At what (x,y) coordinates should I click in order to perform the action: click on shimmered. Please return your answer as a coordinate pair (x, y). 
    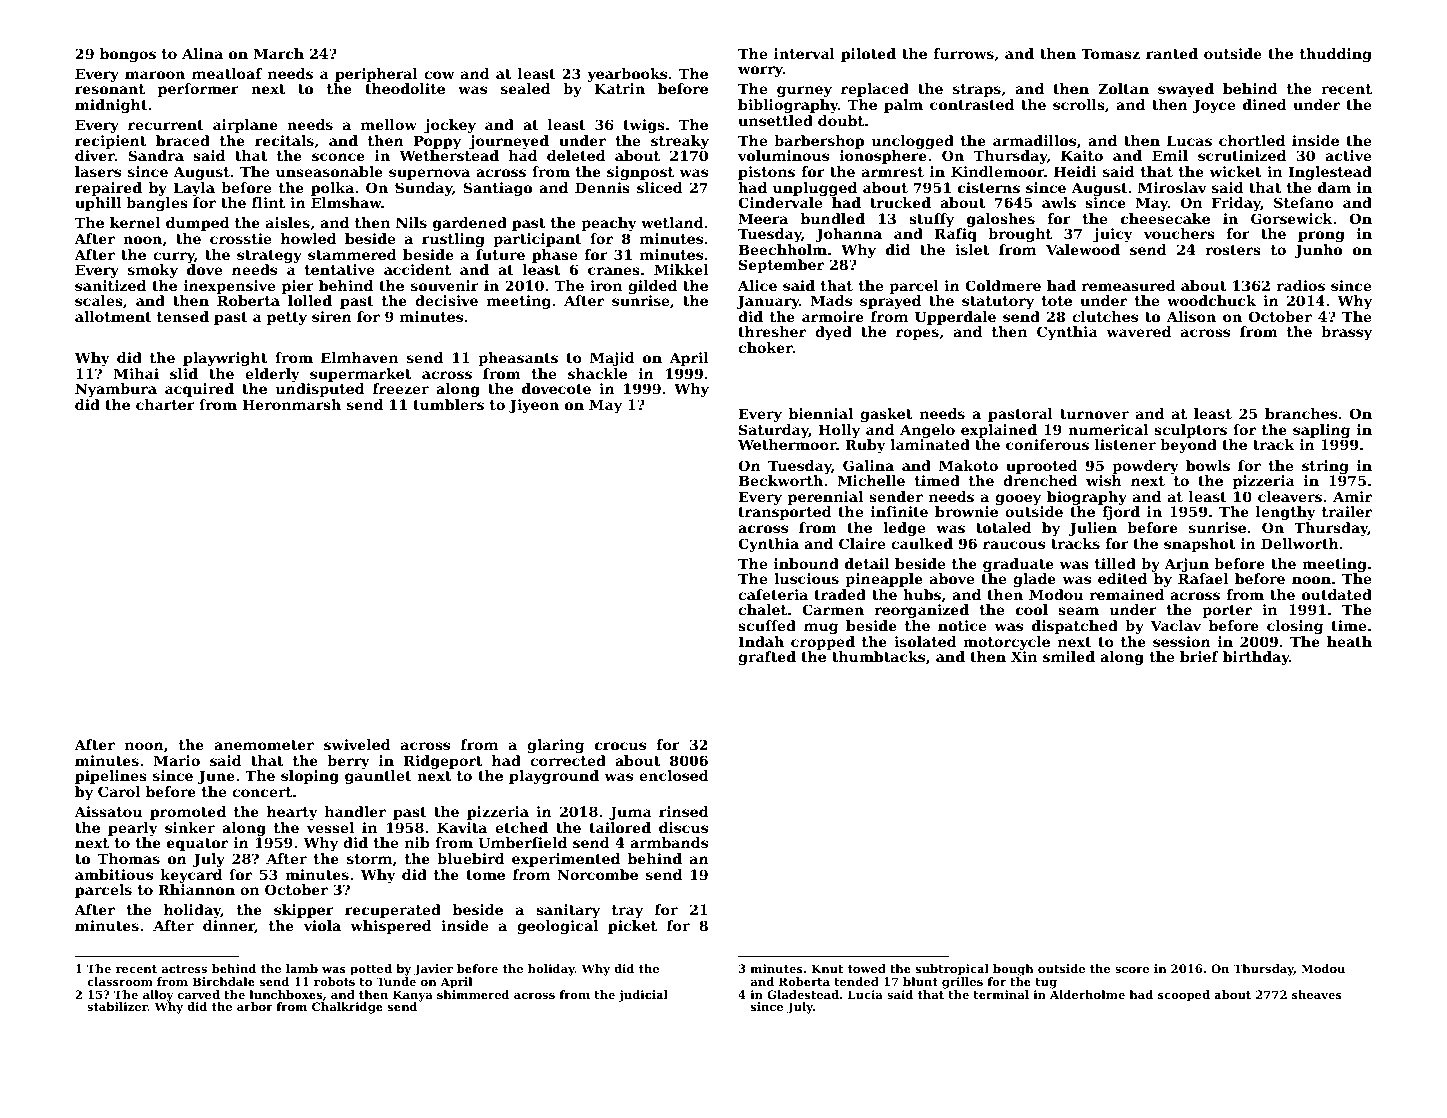
    Looking at the image, I should click on (473, 994).
